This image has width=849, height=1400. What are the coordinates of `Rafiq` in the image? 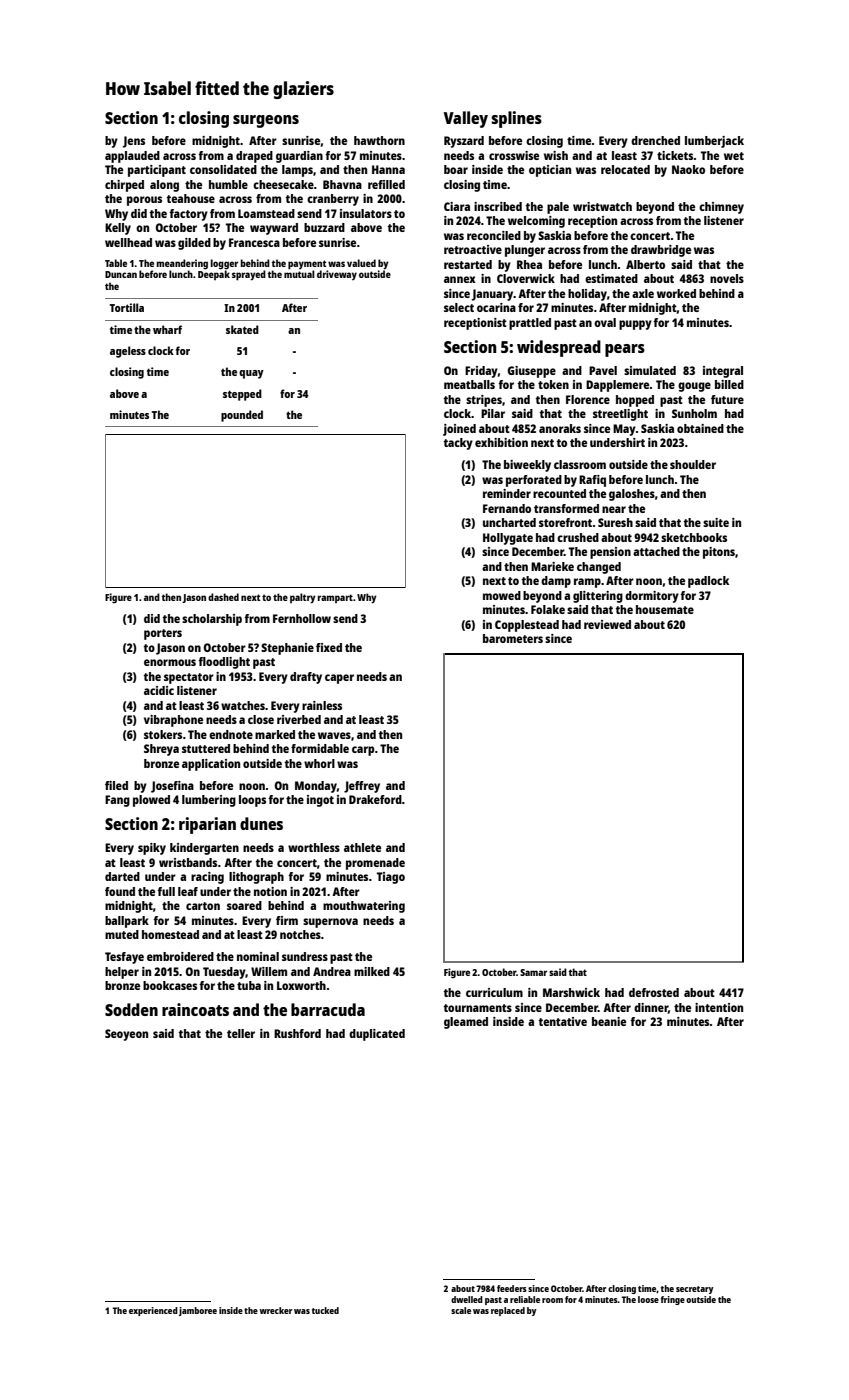 It's located at (592, 481).
